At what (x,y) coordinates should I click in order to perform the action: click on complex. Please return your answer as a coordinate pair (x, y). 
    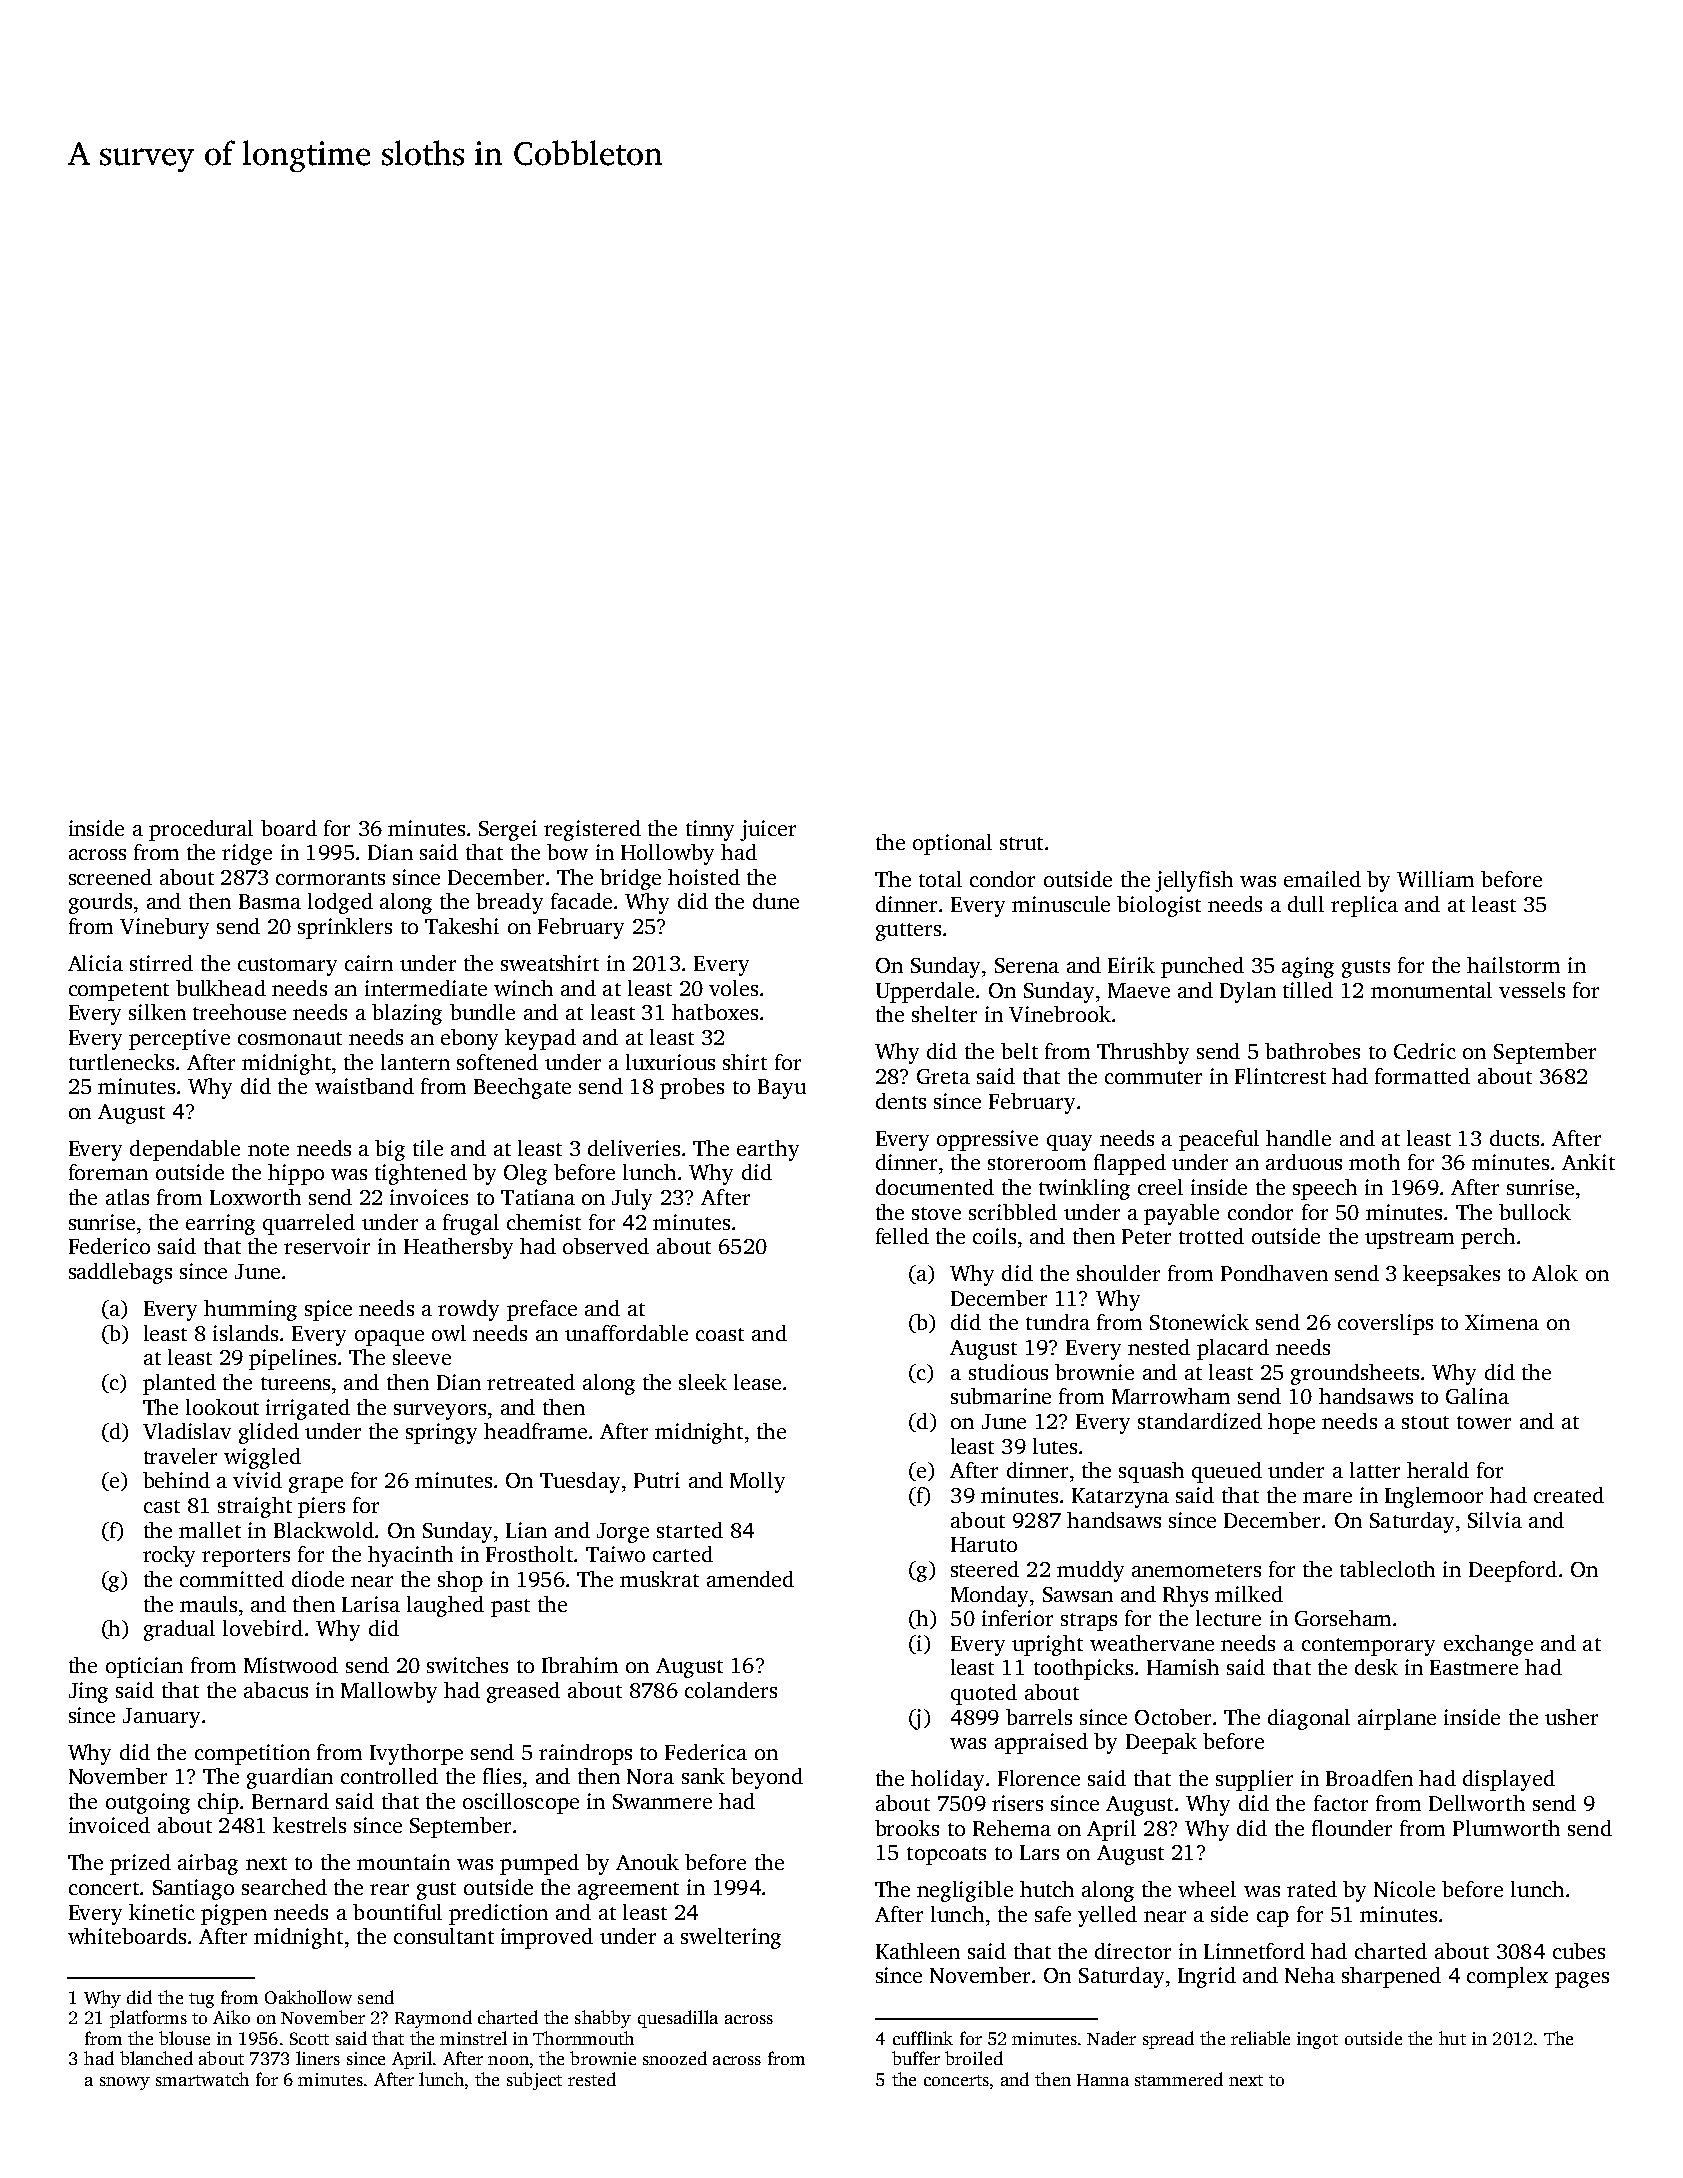
    Looking at the image, I should click on (1507, 1977).
